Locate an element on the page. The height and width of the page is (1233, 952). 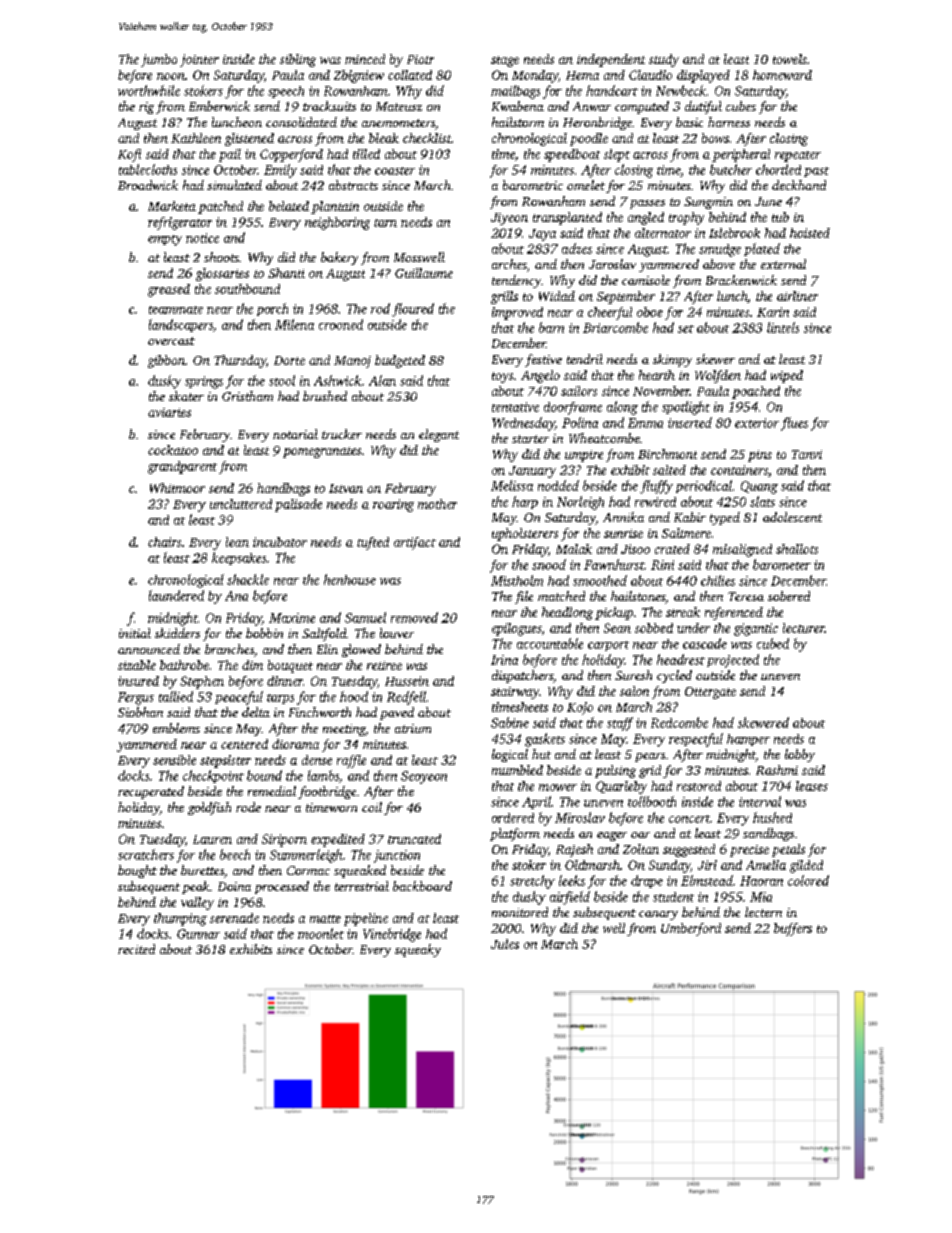
elegant is located at coordinates (439, 435).
